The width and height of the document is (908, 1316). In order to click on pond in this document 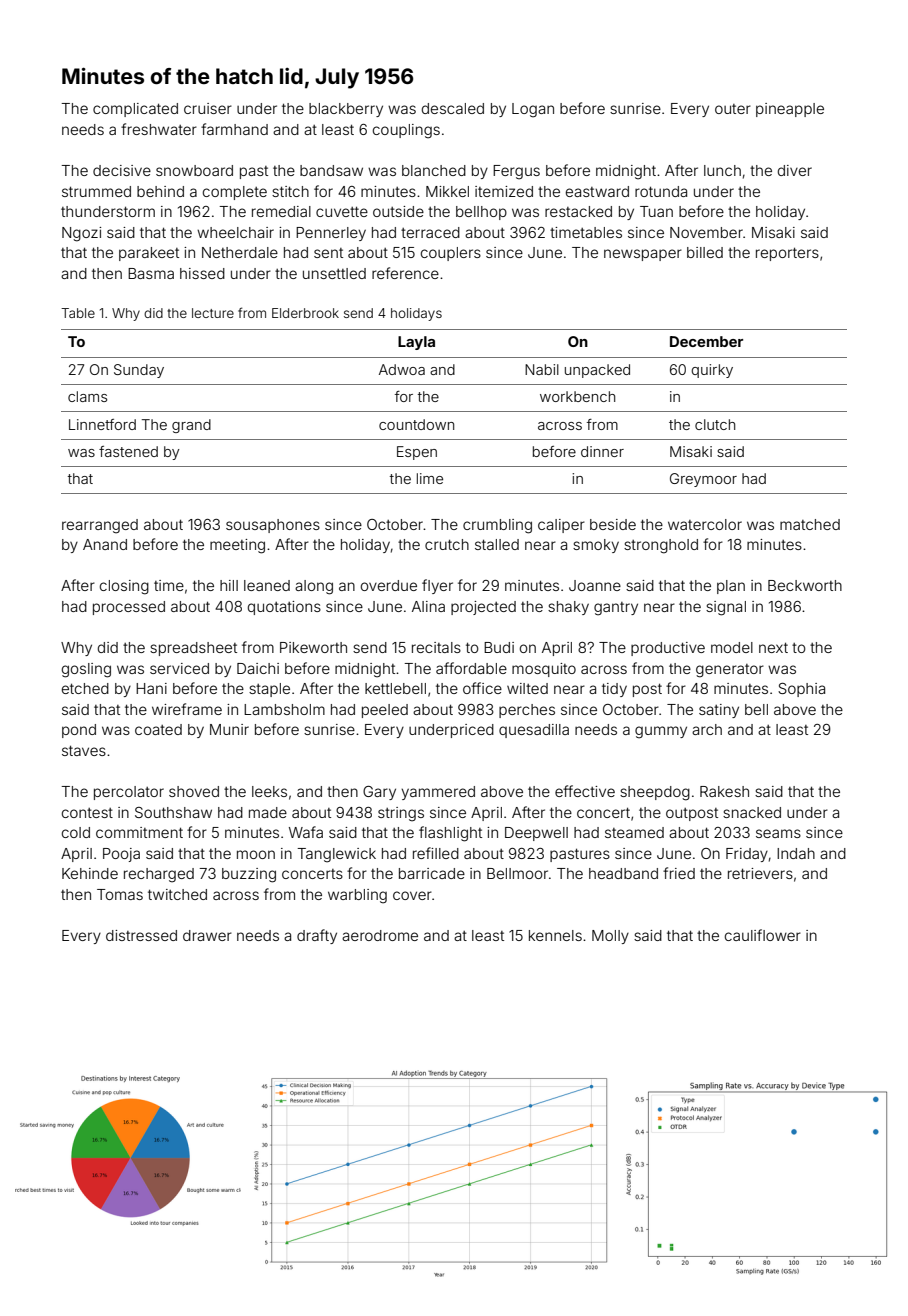, I will do `click(79, 731)`.
